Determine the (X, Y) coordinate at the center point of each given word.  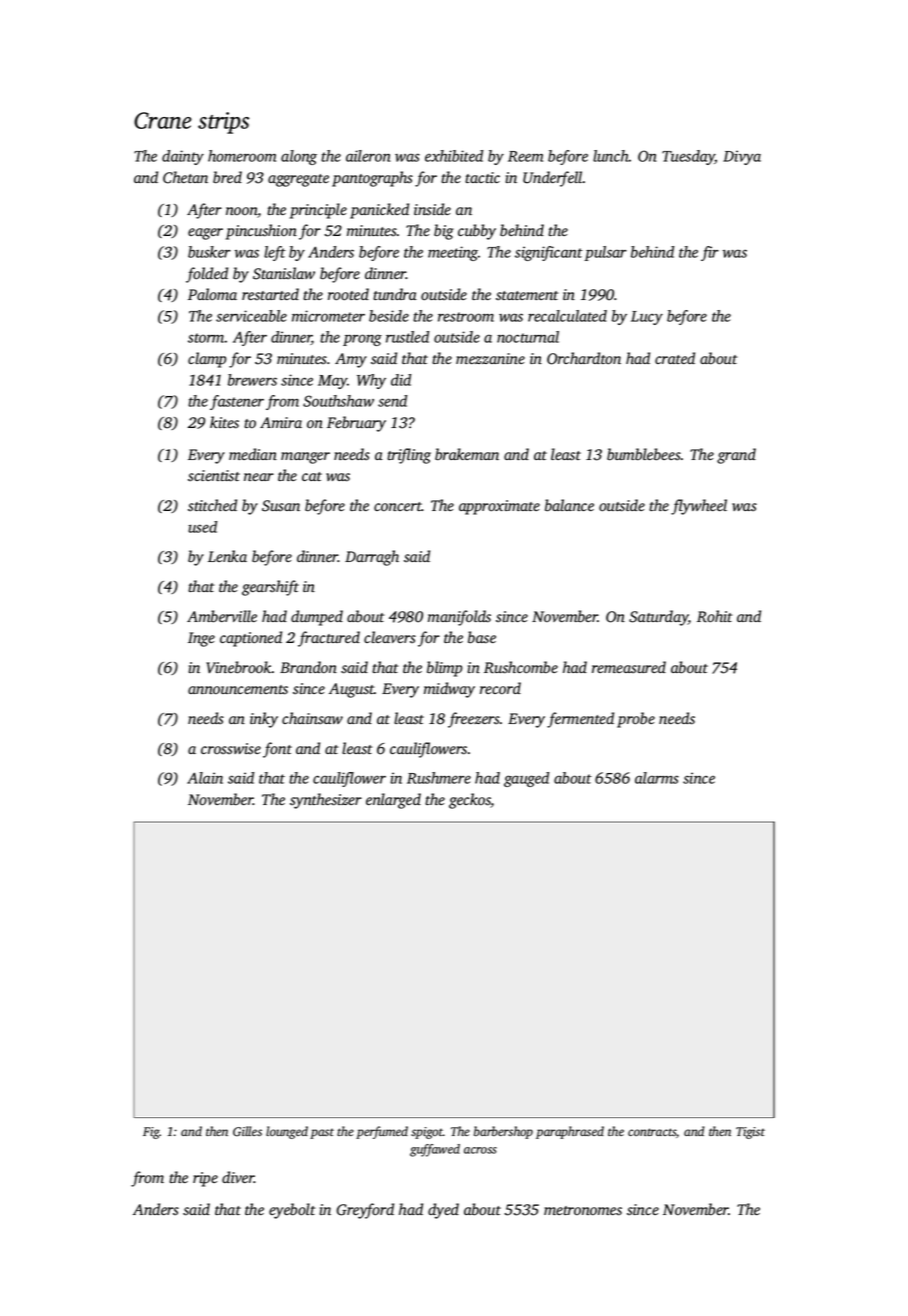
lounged (287, 1132)
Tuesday (688, 157)
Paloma (212, 294)
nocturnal (528, 337)
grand (736, 456)
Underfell (552, 179)
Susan (281, 506)
